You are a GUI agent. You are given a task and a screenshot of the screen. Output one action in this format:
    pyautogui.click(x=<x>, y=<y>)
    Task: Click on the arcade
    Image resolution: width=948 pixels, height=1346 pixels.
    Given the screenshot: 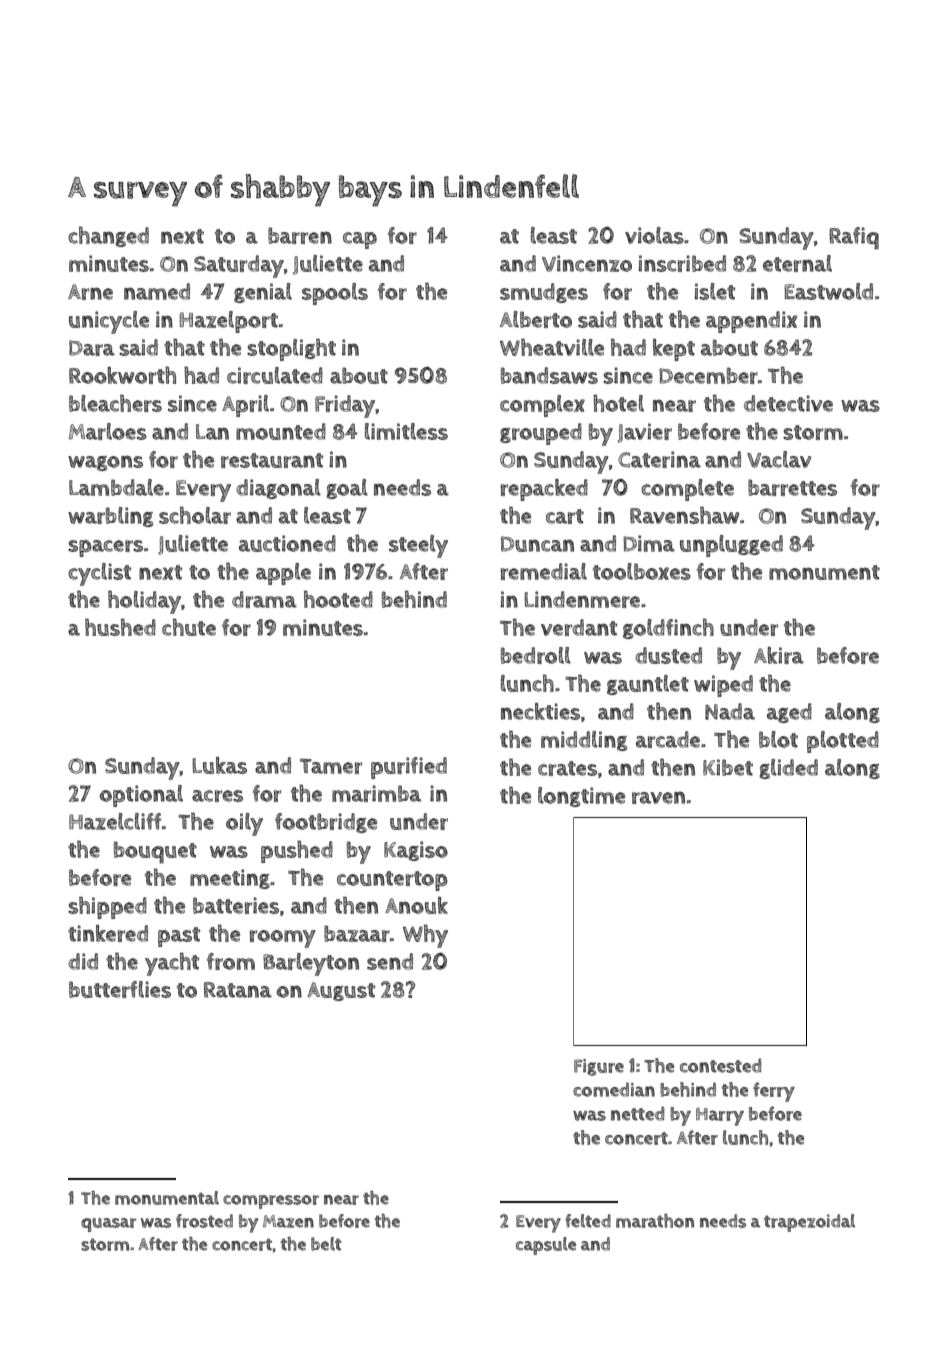 What is the action you would take?
    pyautogui.click(x=668, y=739)
